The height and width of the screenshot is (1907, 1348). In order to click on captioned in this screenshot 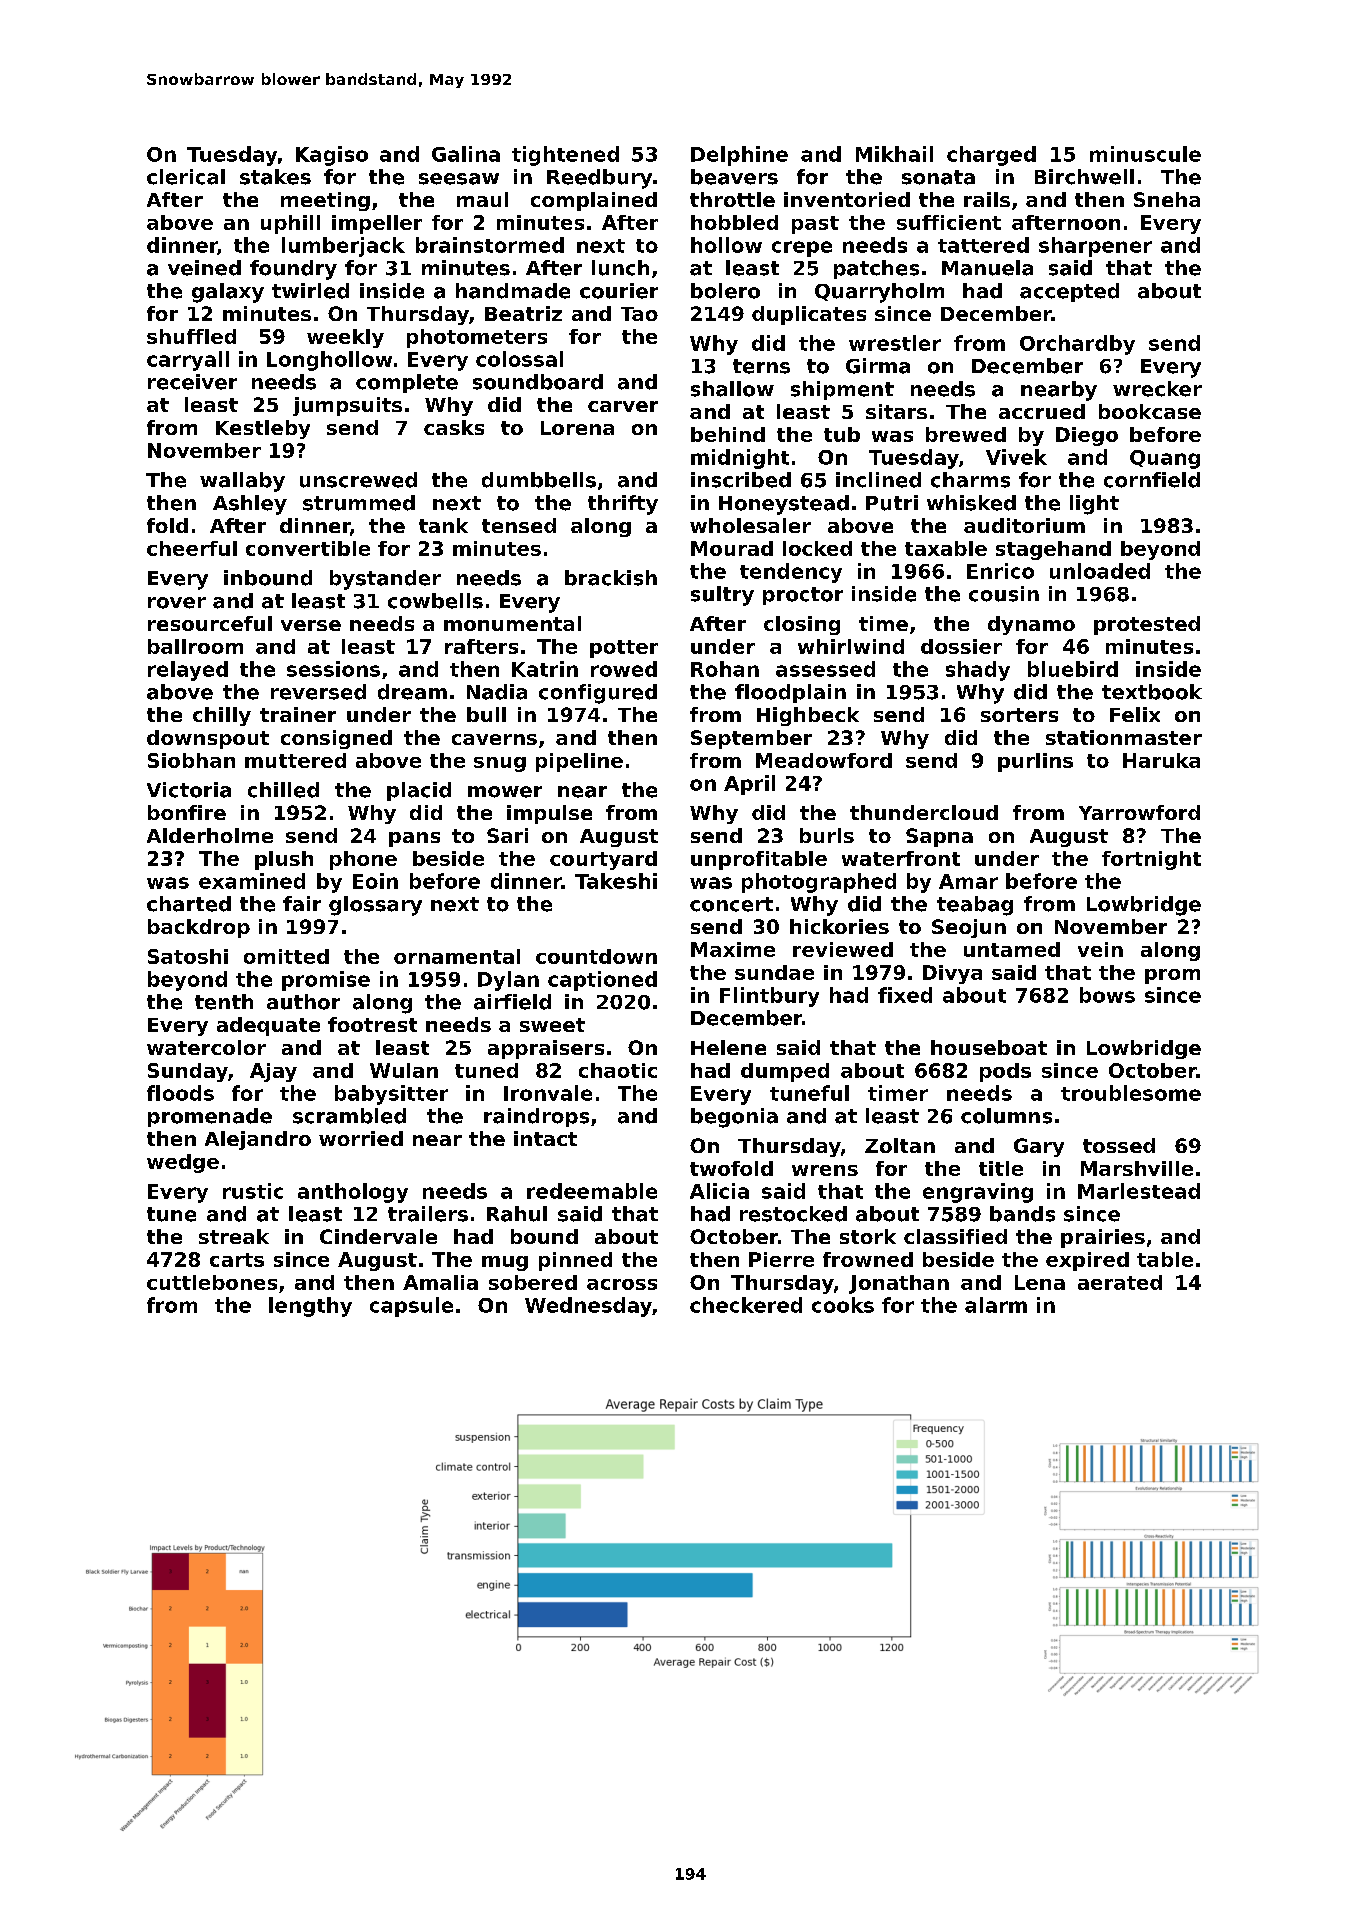, I will do `click(602, 981)`.
